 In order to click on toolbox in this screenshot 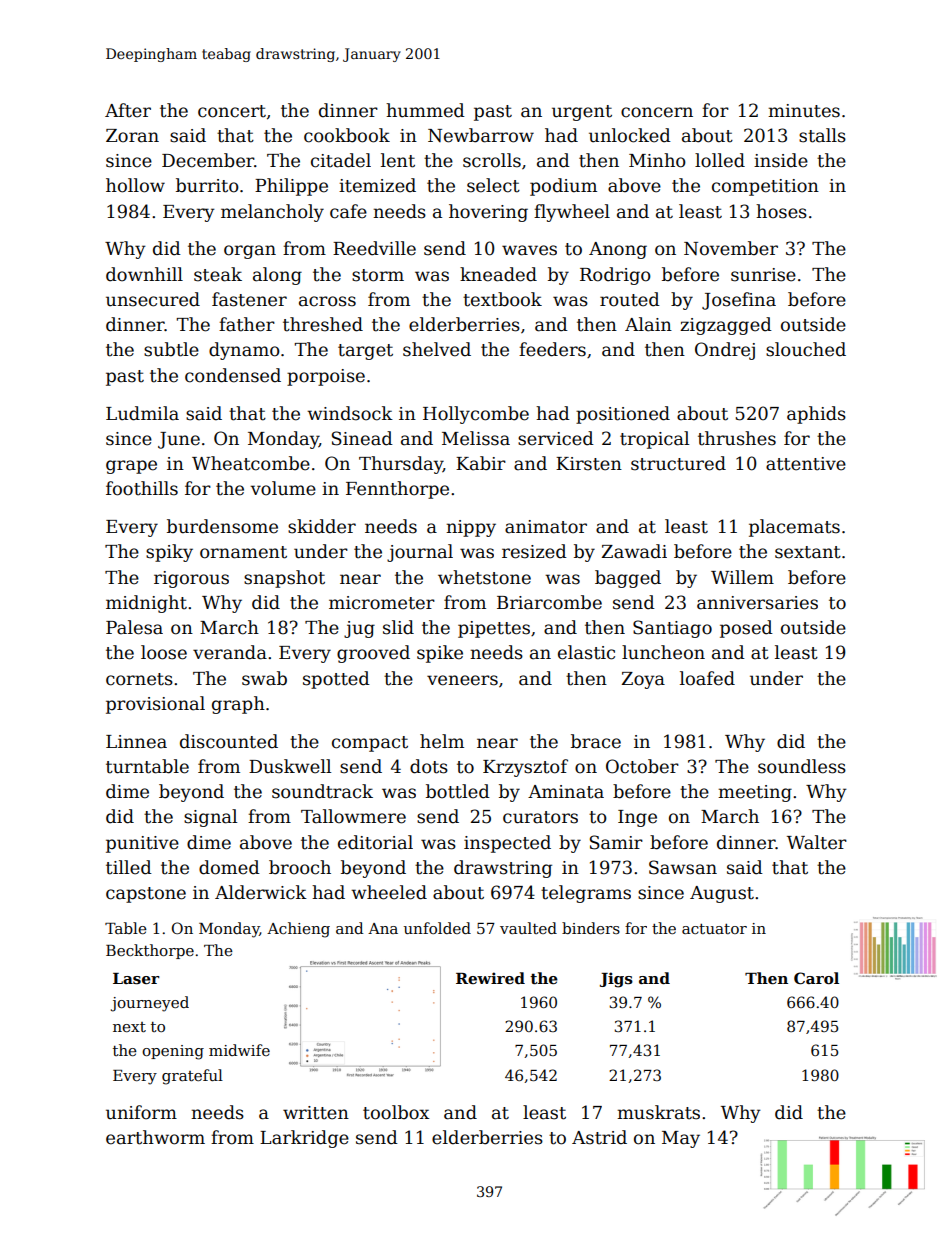, I will do `click(396, 1112)`.
